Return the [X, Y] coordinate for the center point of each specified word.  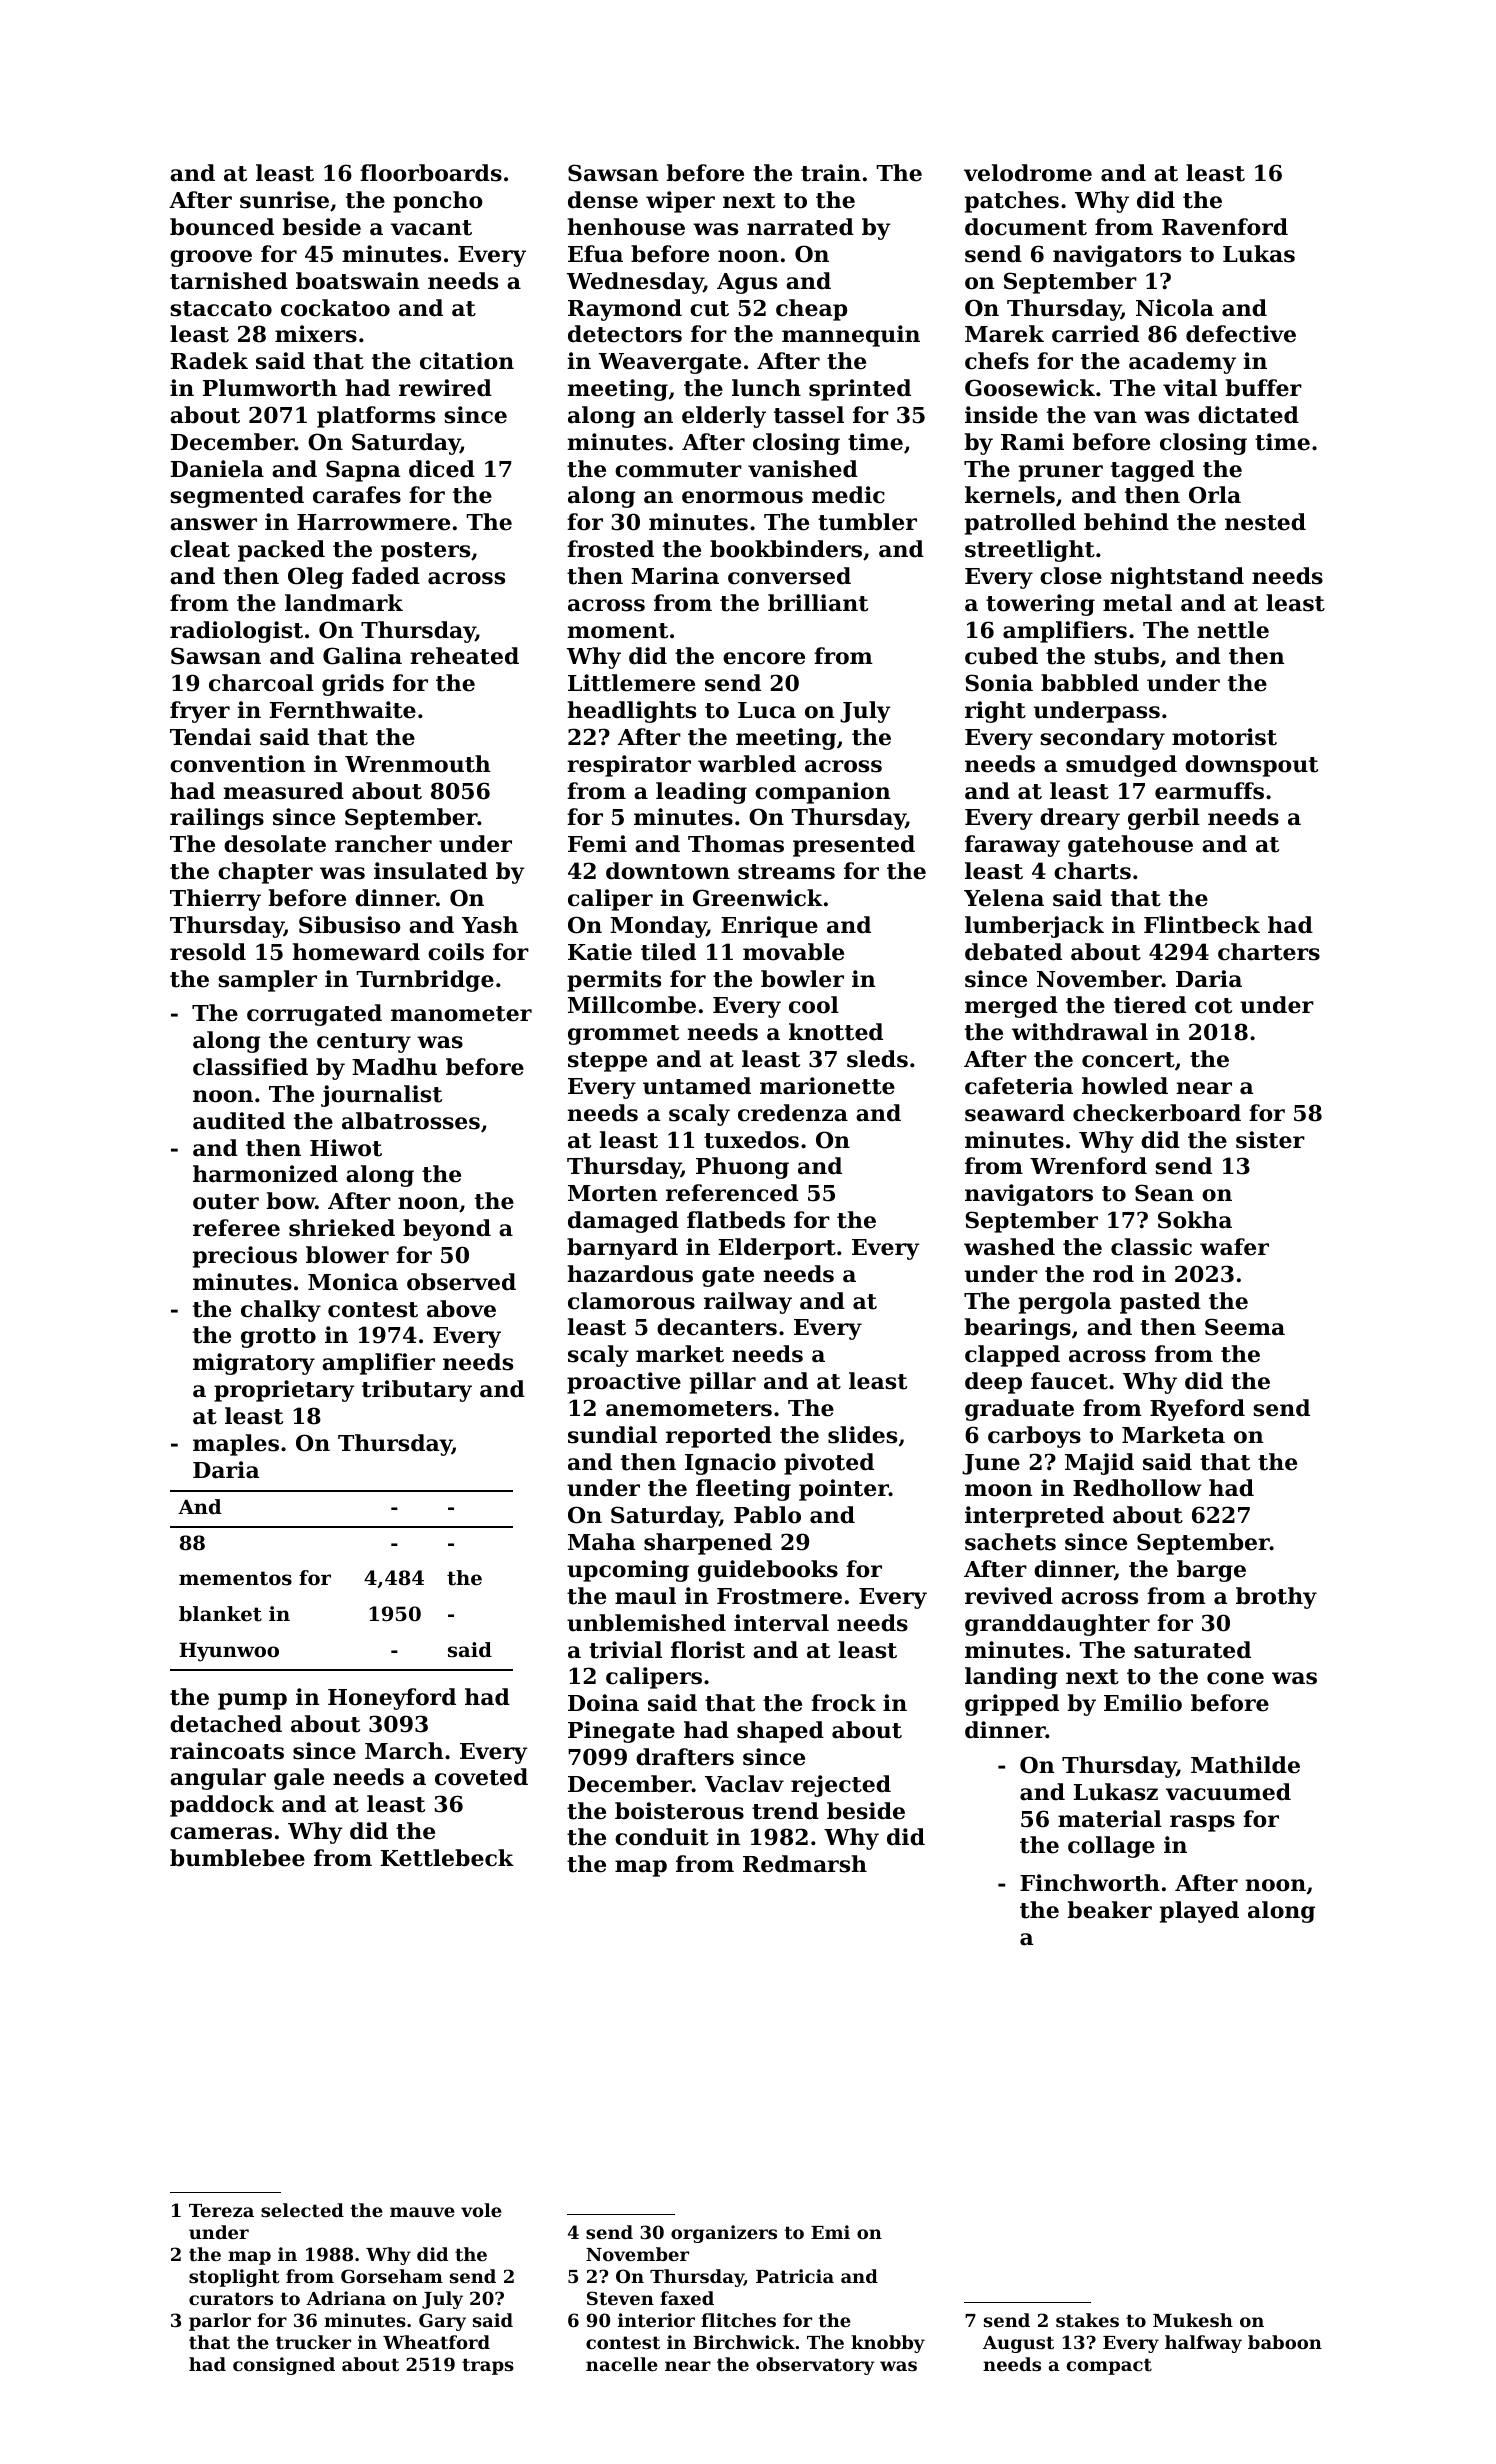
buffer [1263, 388]
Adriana [346, 2298]
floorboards [431, 173]
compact [1109, 2366]
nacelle [622, 2364]
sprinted [860, 390]
